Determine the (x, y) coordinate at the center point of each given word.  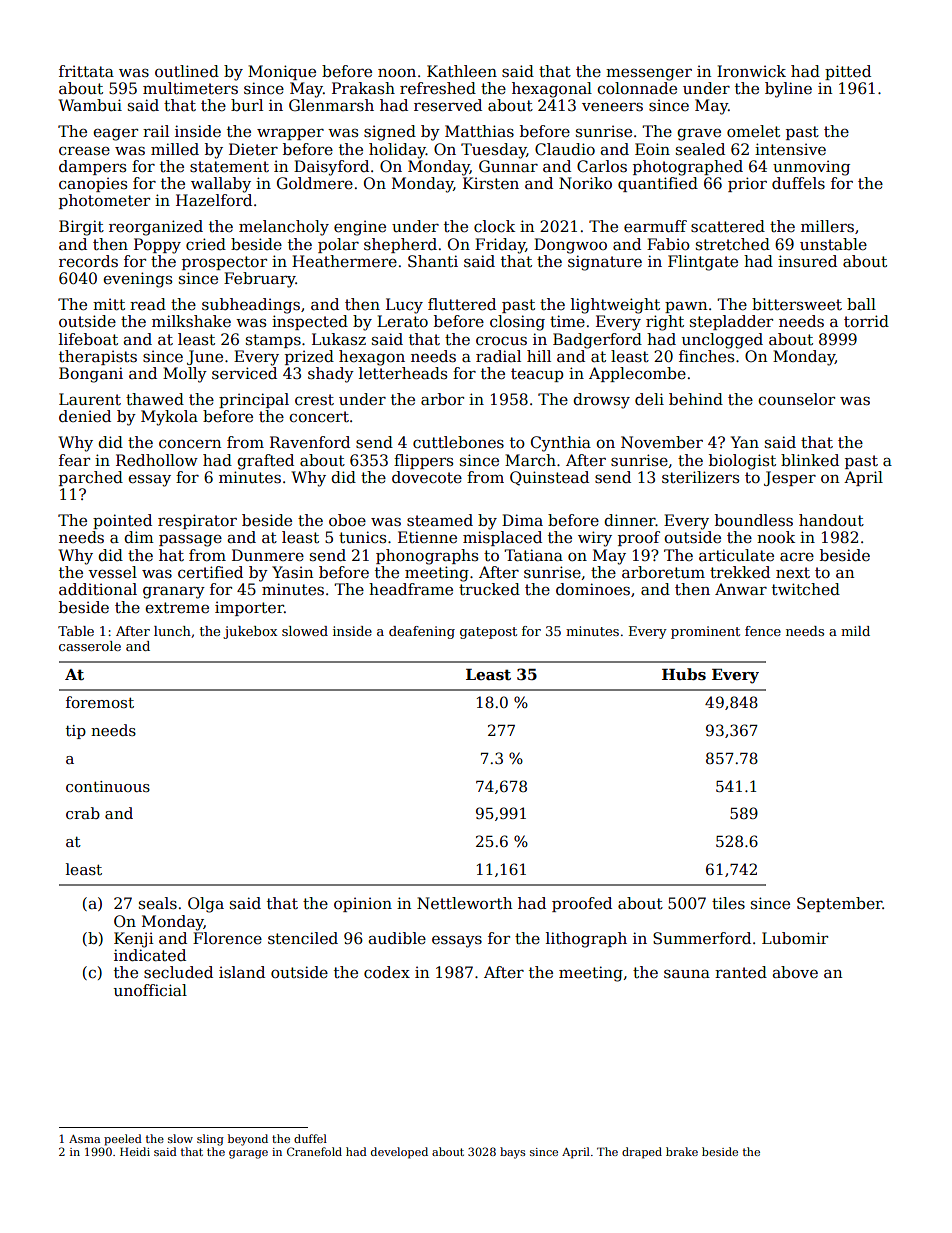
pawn (686, 307)
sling (210, 1140)
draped (642, 1153)
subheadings (251, 306)
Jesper (790, 478)
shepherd (400, 245)
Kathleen (462, 71)
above (795, 972)
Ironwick (751, 71)
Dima (522, 520)
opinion (363, 904)
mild (855, 631)
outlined (187, 71)
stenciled (303, 938)
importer (249, 608)
